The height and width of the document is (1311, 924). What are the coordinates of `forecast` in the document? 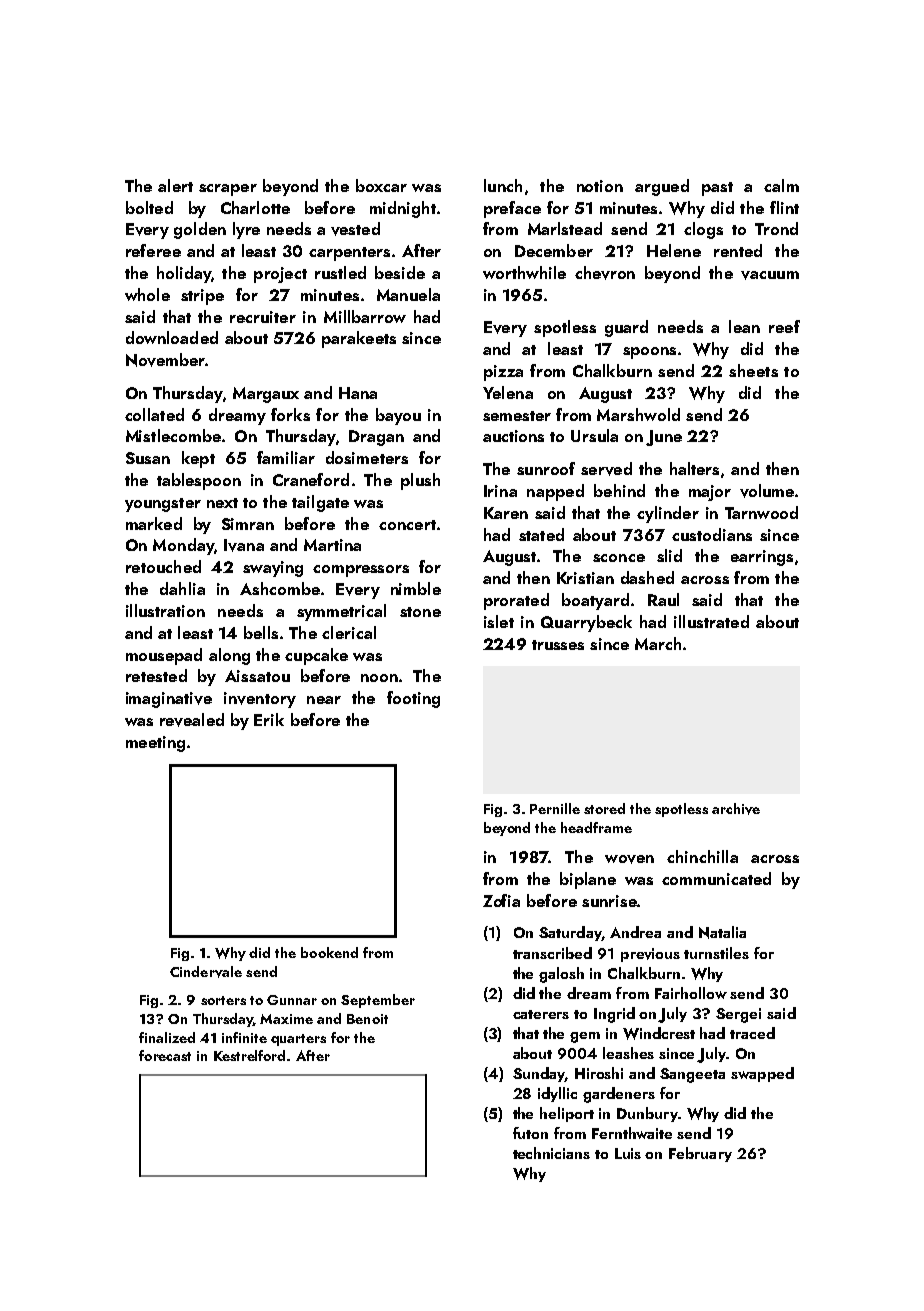 It's located at (165, 1055).
